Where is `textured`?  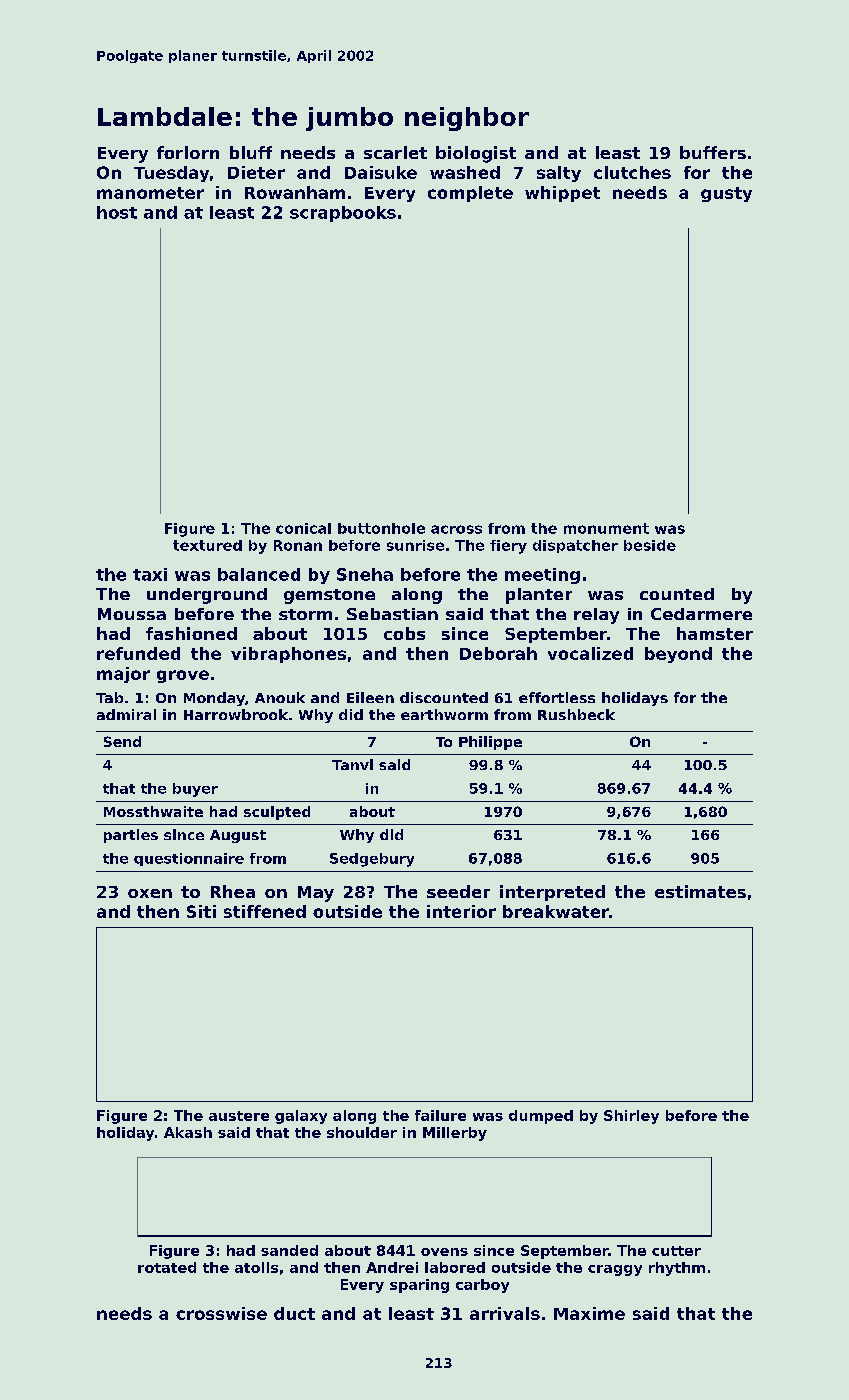
textured is located at coordinates (207, 545).
